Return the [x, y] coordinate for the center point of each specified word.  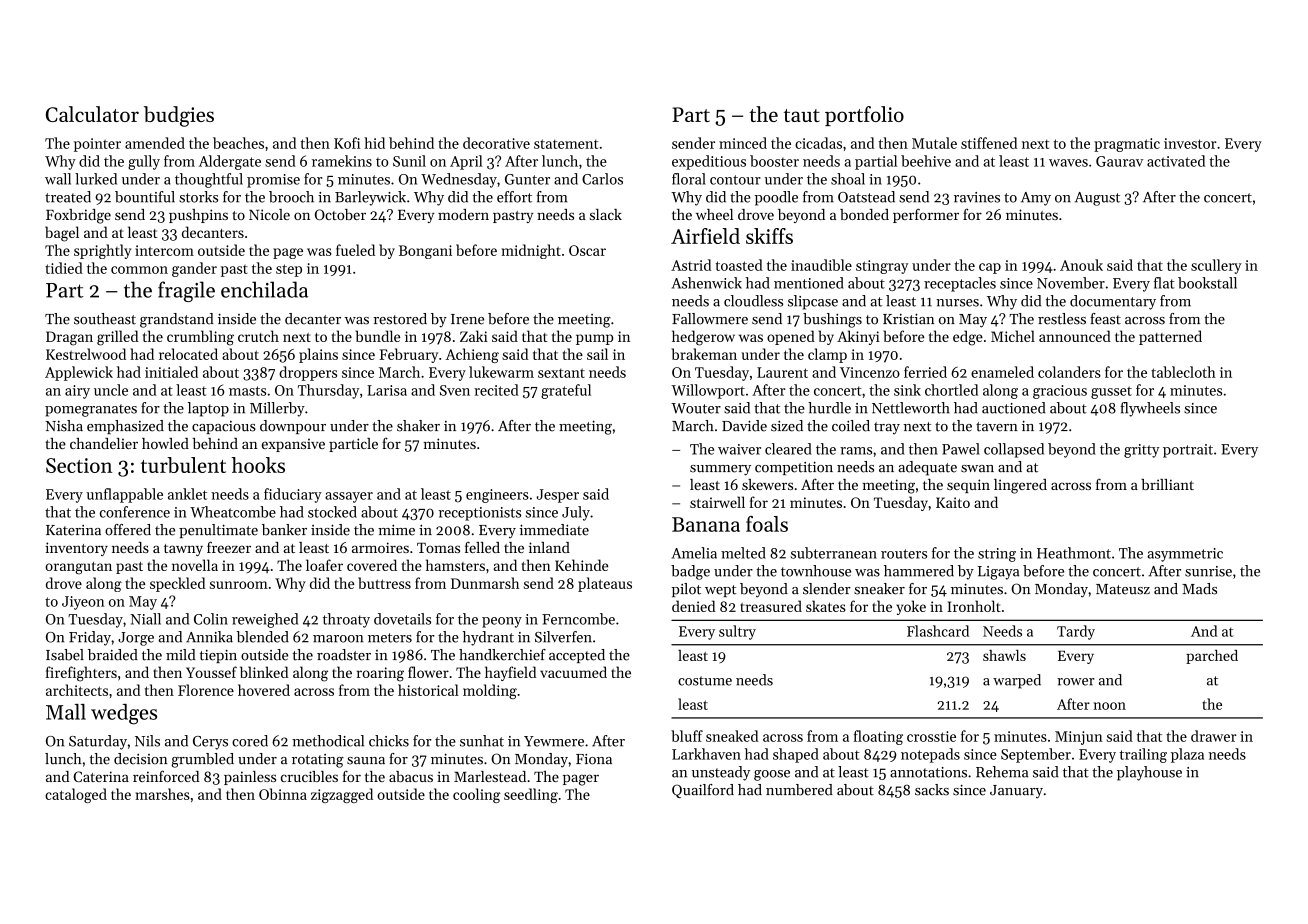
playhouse [1149, 773]
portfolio [864, 116]
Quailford [703, 791]
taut [802, 115]
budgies [179, 116]
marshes [163, 794]
